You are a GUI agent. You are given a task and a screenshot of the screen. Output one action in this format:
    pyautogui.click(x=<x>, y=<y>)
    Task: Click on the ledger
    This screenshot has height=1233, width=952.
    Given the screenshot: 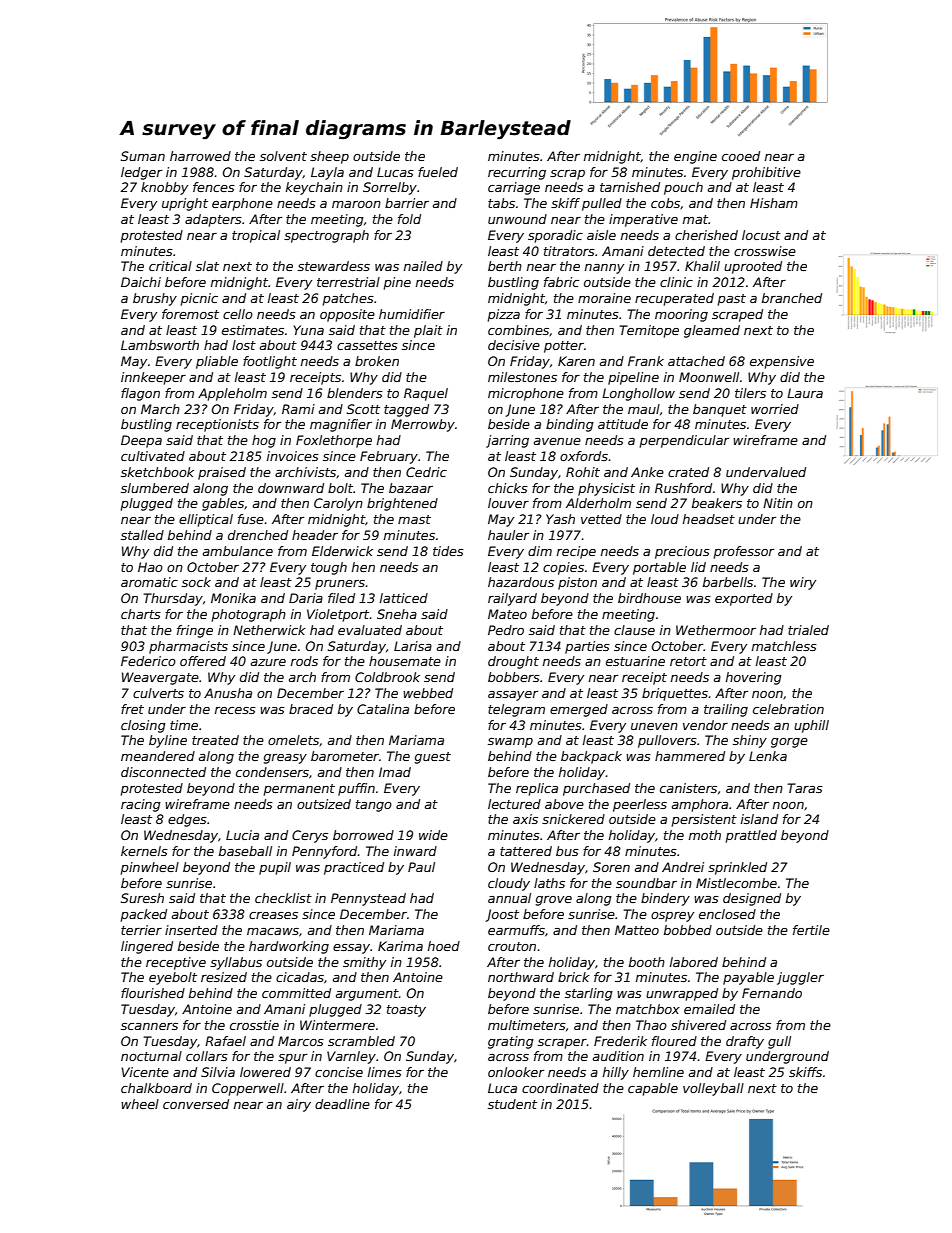 What is the action you would take?
    pyautogui.click(x=141, y=173)
